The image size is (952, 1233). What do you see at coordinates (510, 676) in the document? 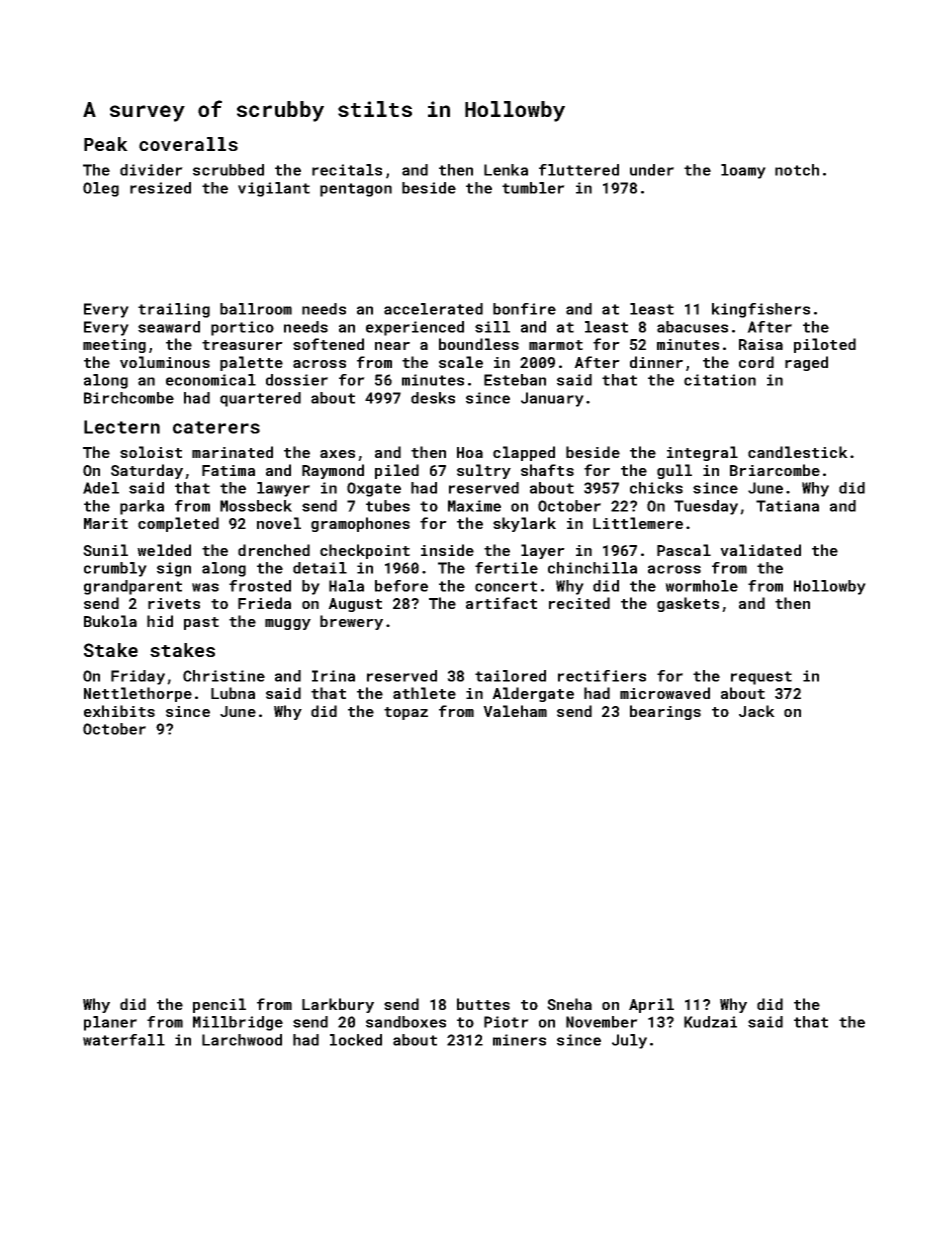
I see `tailored` at bounding box center [510, 676].
